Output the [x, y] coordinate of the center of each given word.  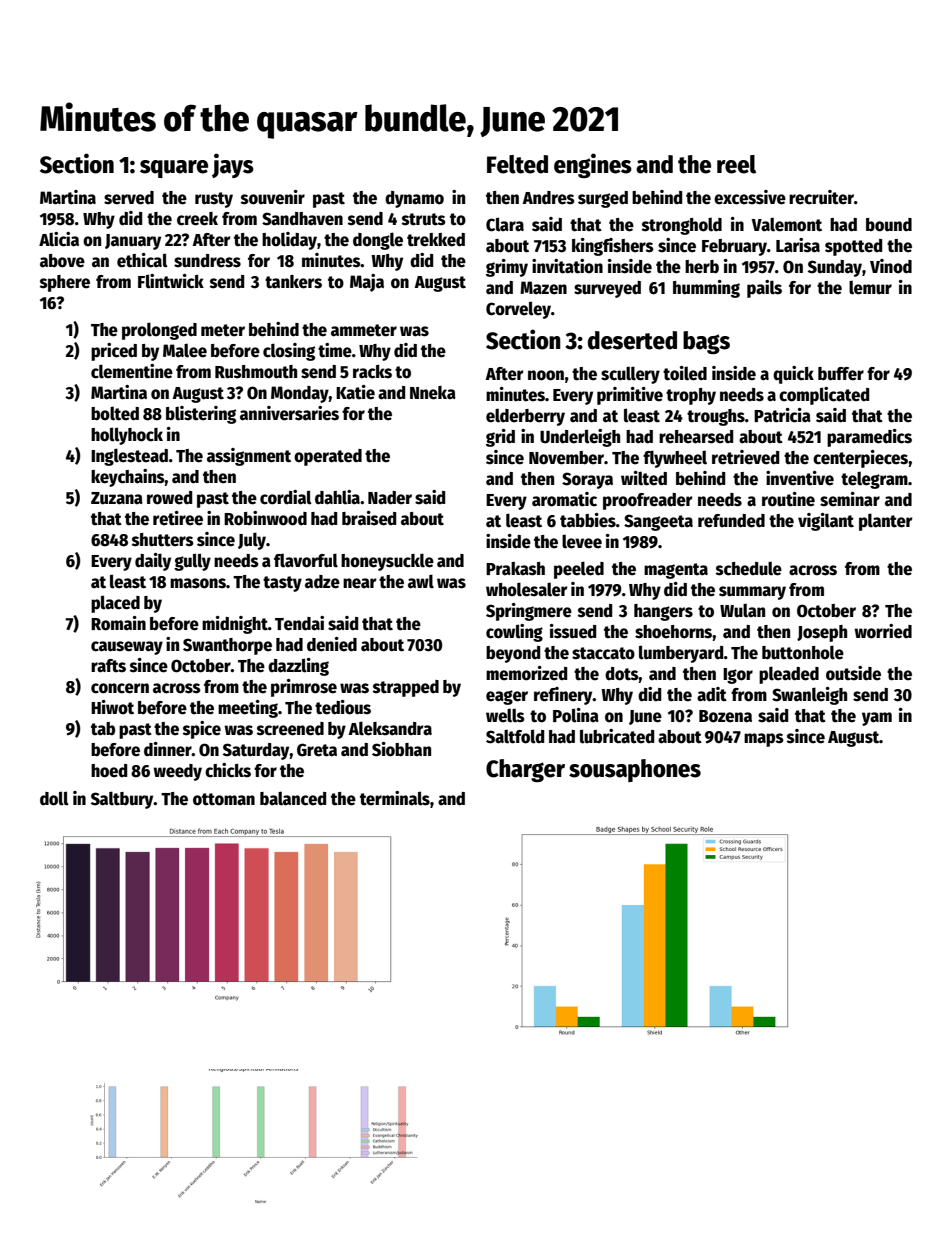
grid [500, 438]
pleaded [789, 675]
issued [573, 631]
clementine [132, 371]
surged [603, 199]
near [359, 583]
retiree [178, 518]
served [129, 198]
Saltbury [122, 800]
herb [702, 267]
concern [120, 688]
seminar [850, 499]
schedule [749, 569]
